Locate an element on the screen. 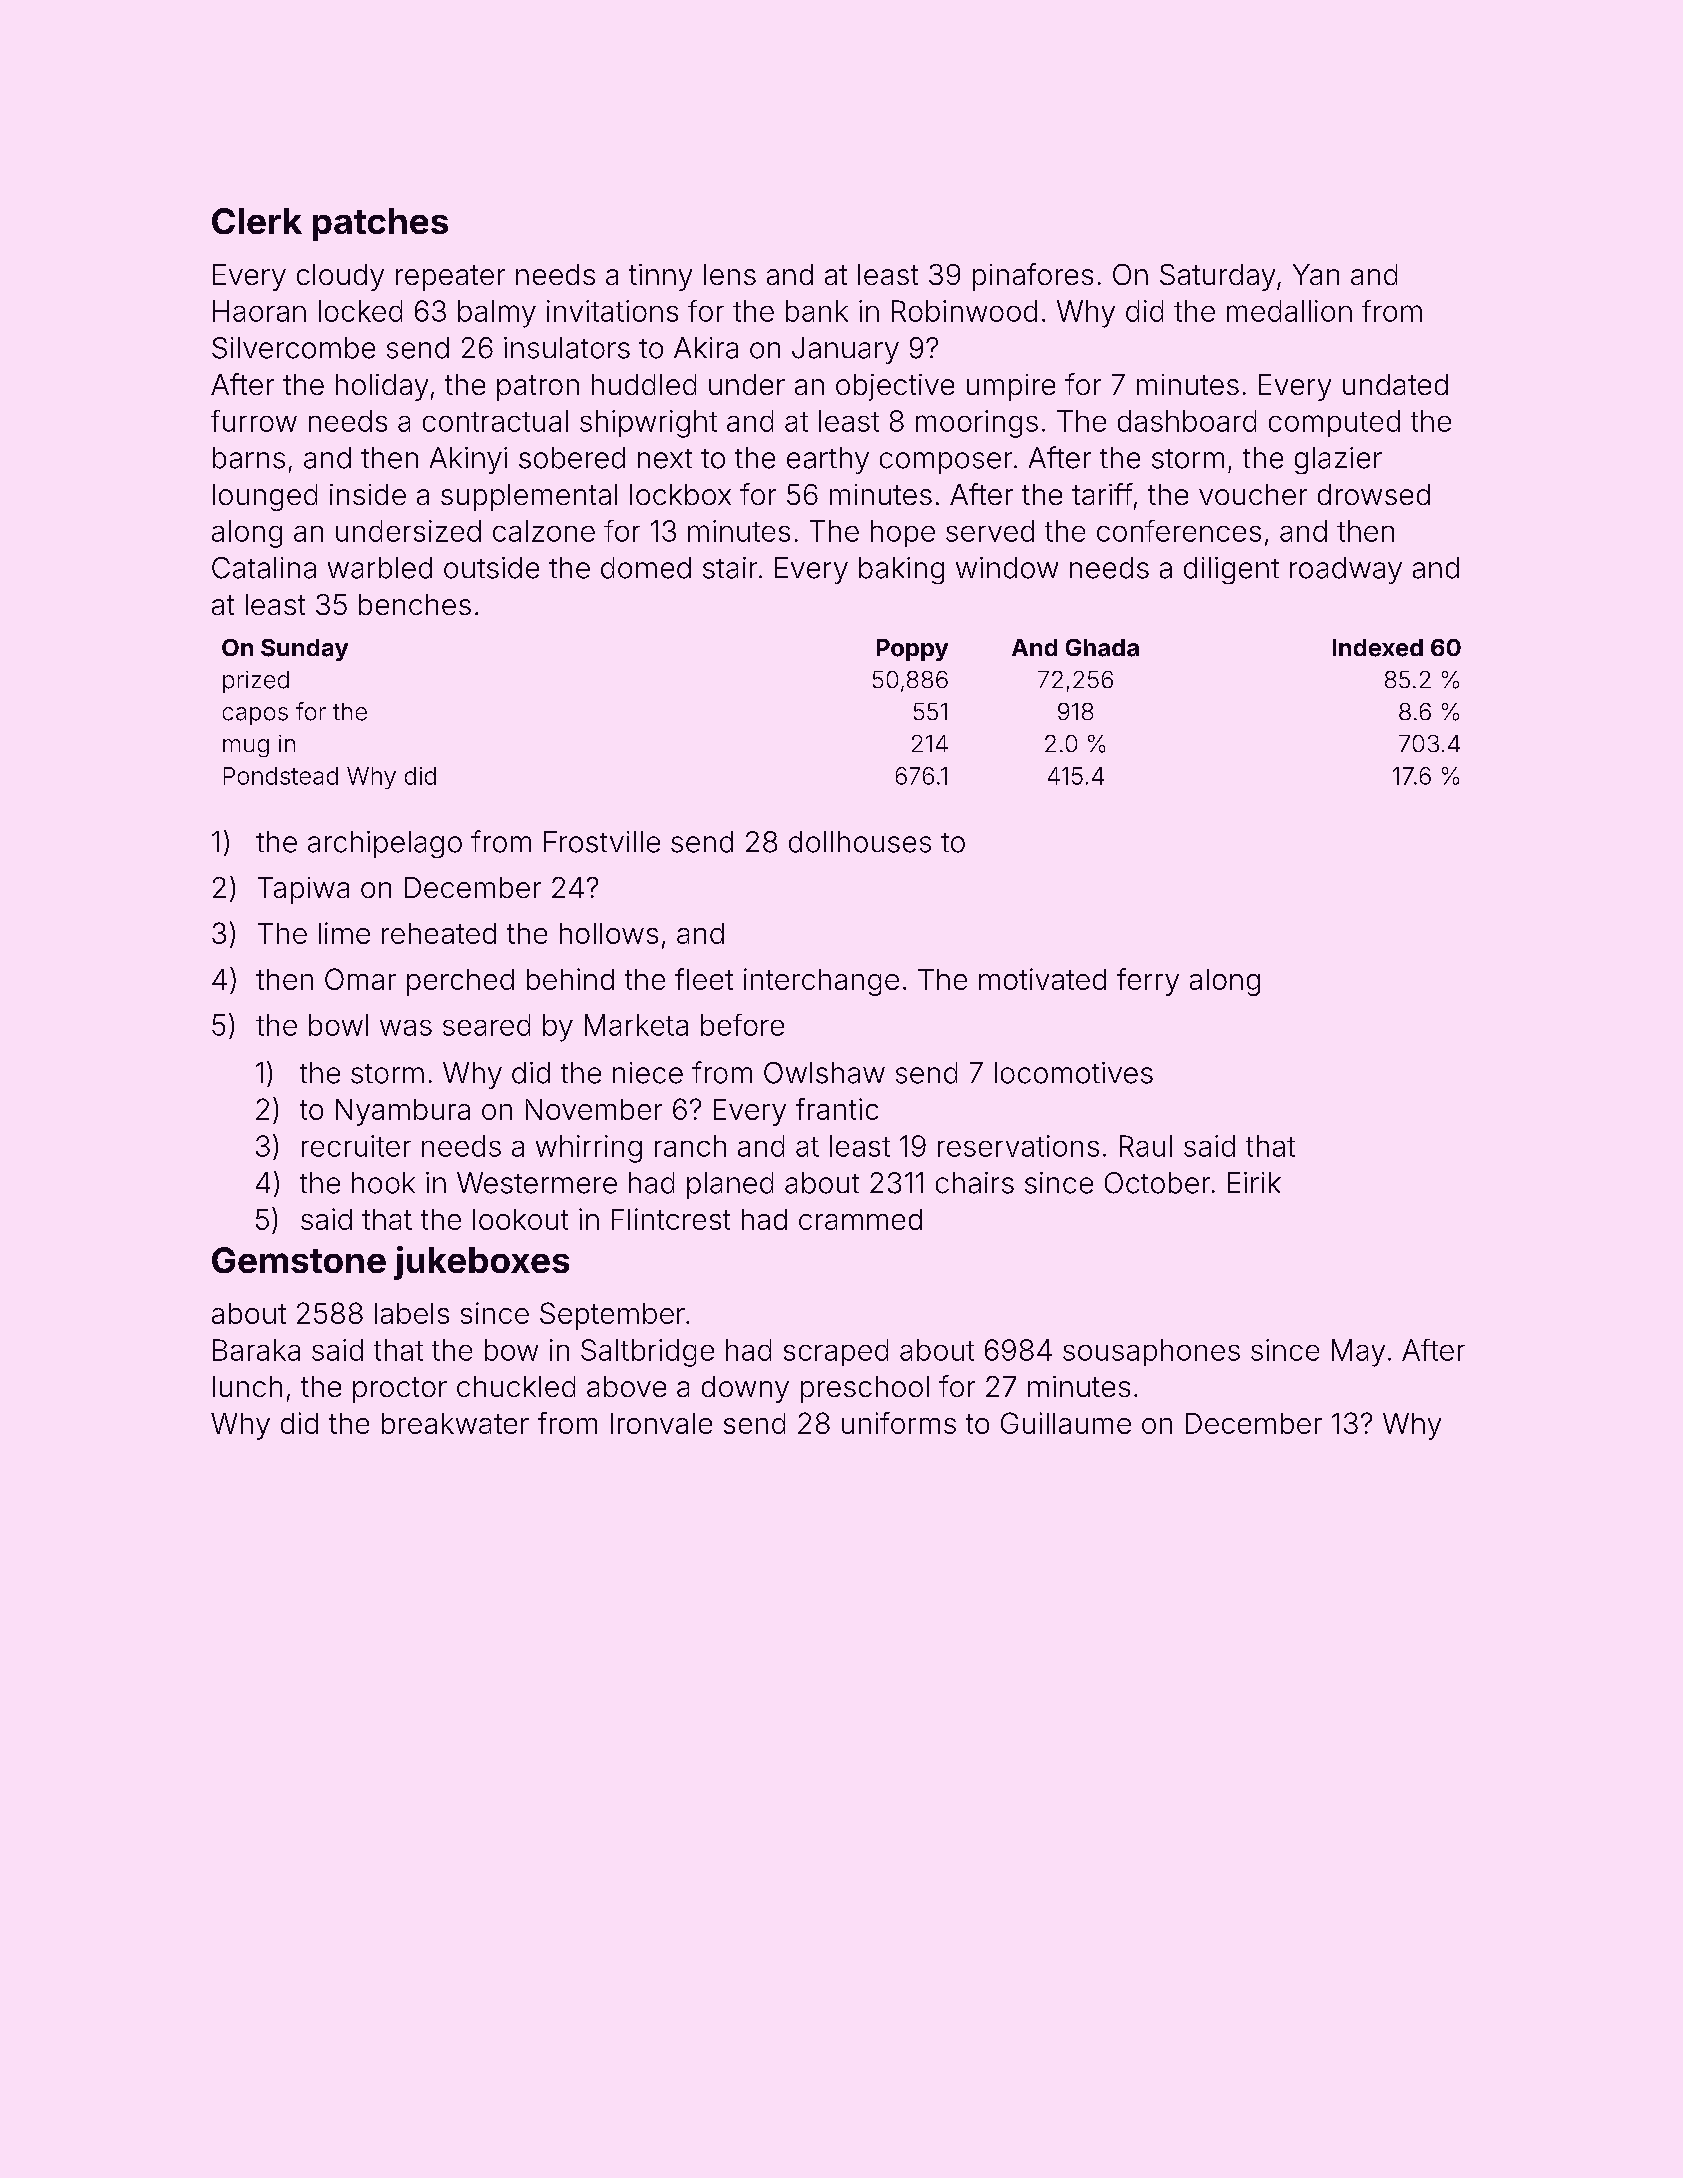 The image size is (1683, 2178). Clerk is located at coordinates (257, 221).
